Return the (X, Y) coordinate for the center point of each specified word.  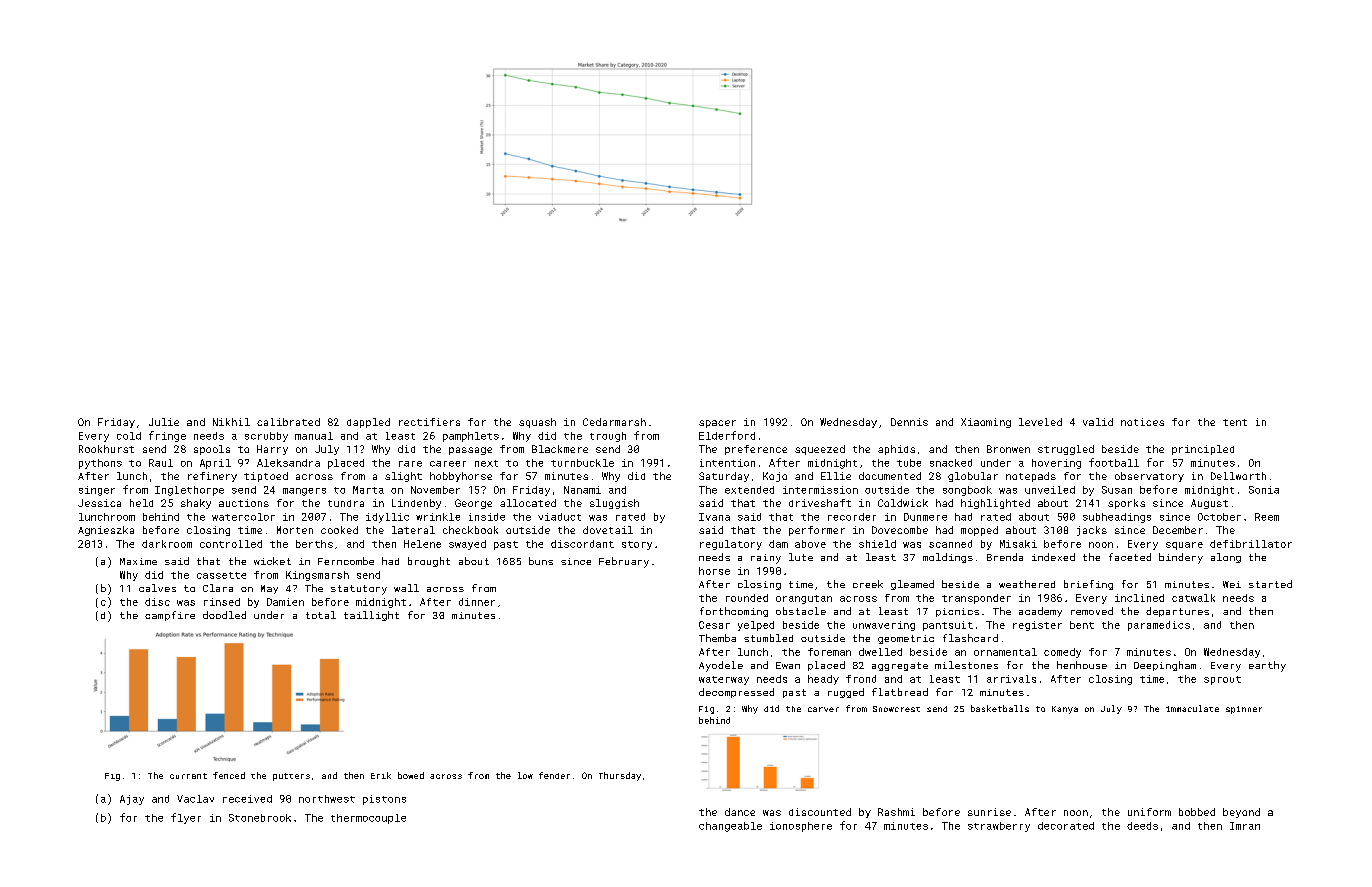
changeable (730, 827)
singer (97, 491)
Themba (717, 638)
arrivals (1011, 679)
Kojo (775, 477)
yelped (756, 626)
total (321, 615)
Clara (218, 588)
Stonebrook (260, 818)
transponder (976, 599)
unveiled (1050, 490)
